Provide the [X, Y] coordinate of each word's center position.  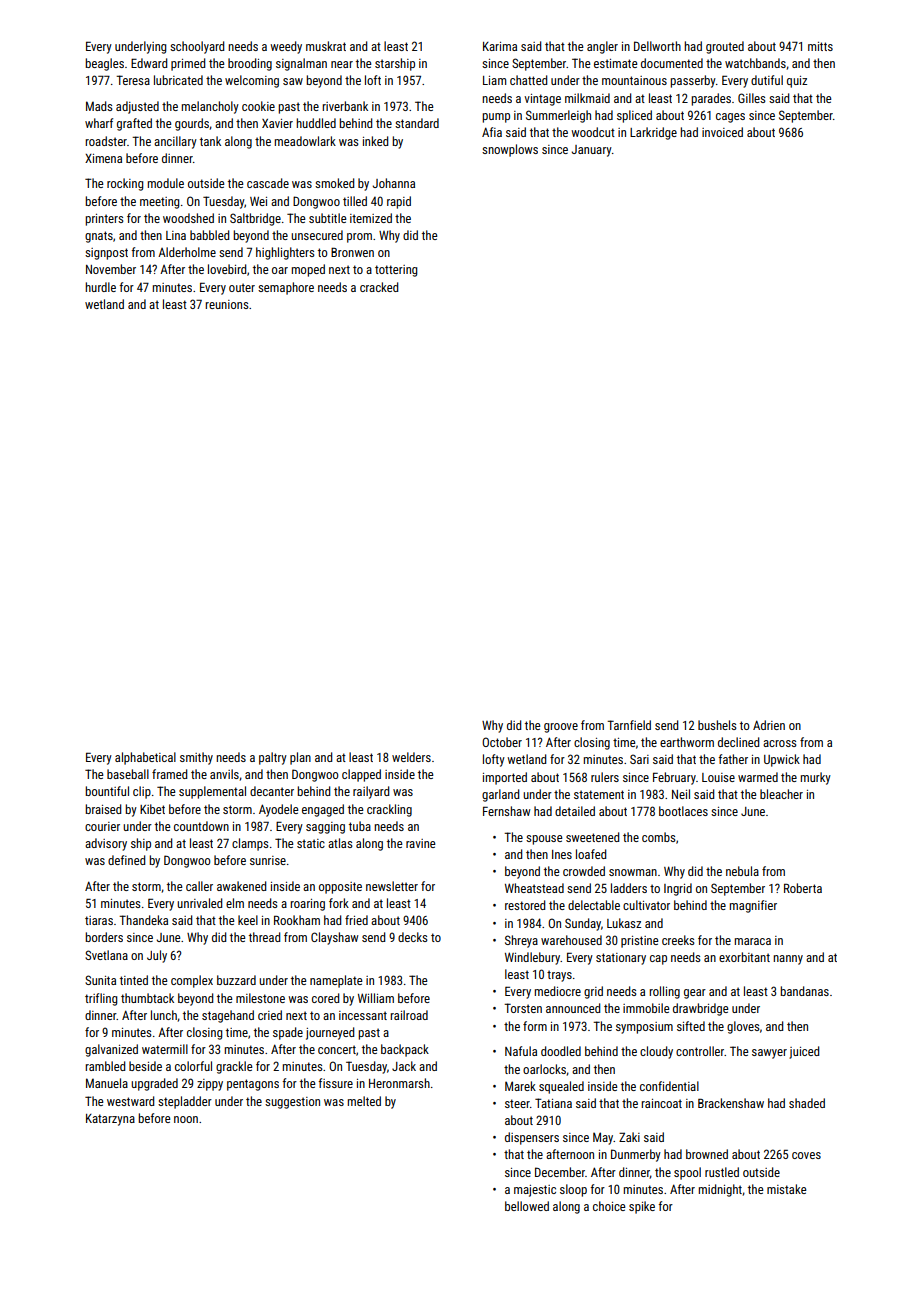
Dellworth [657, 46]
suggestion [292, 1103]
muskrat [326, 46]
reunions [227, 304]
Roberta [803, 888]
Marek [520, 1086]
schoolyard [197, 47]
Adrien [769, 725]
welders [411, 757]
